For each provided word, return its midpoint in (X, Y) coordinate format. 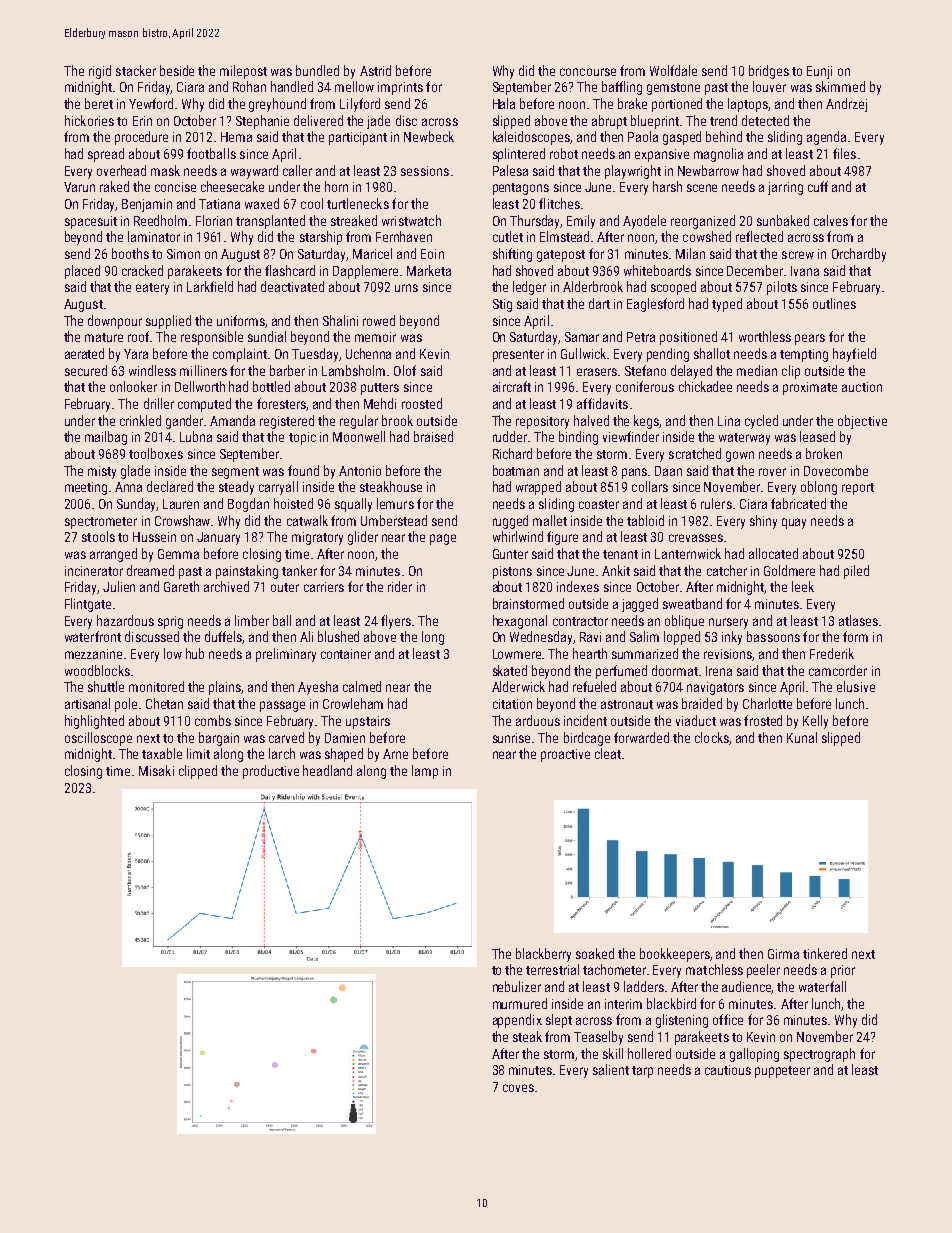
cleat (608, 753)
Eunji (819, 72)
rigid (100, 72)
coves (518, 1088)
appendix (517, 1021)
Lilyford (360, 105)
